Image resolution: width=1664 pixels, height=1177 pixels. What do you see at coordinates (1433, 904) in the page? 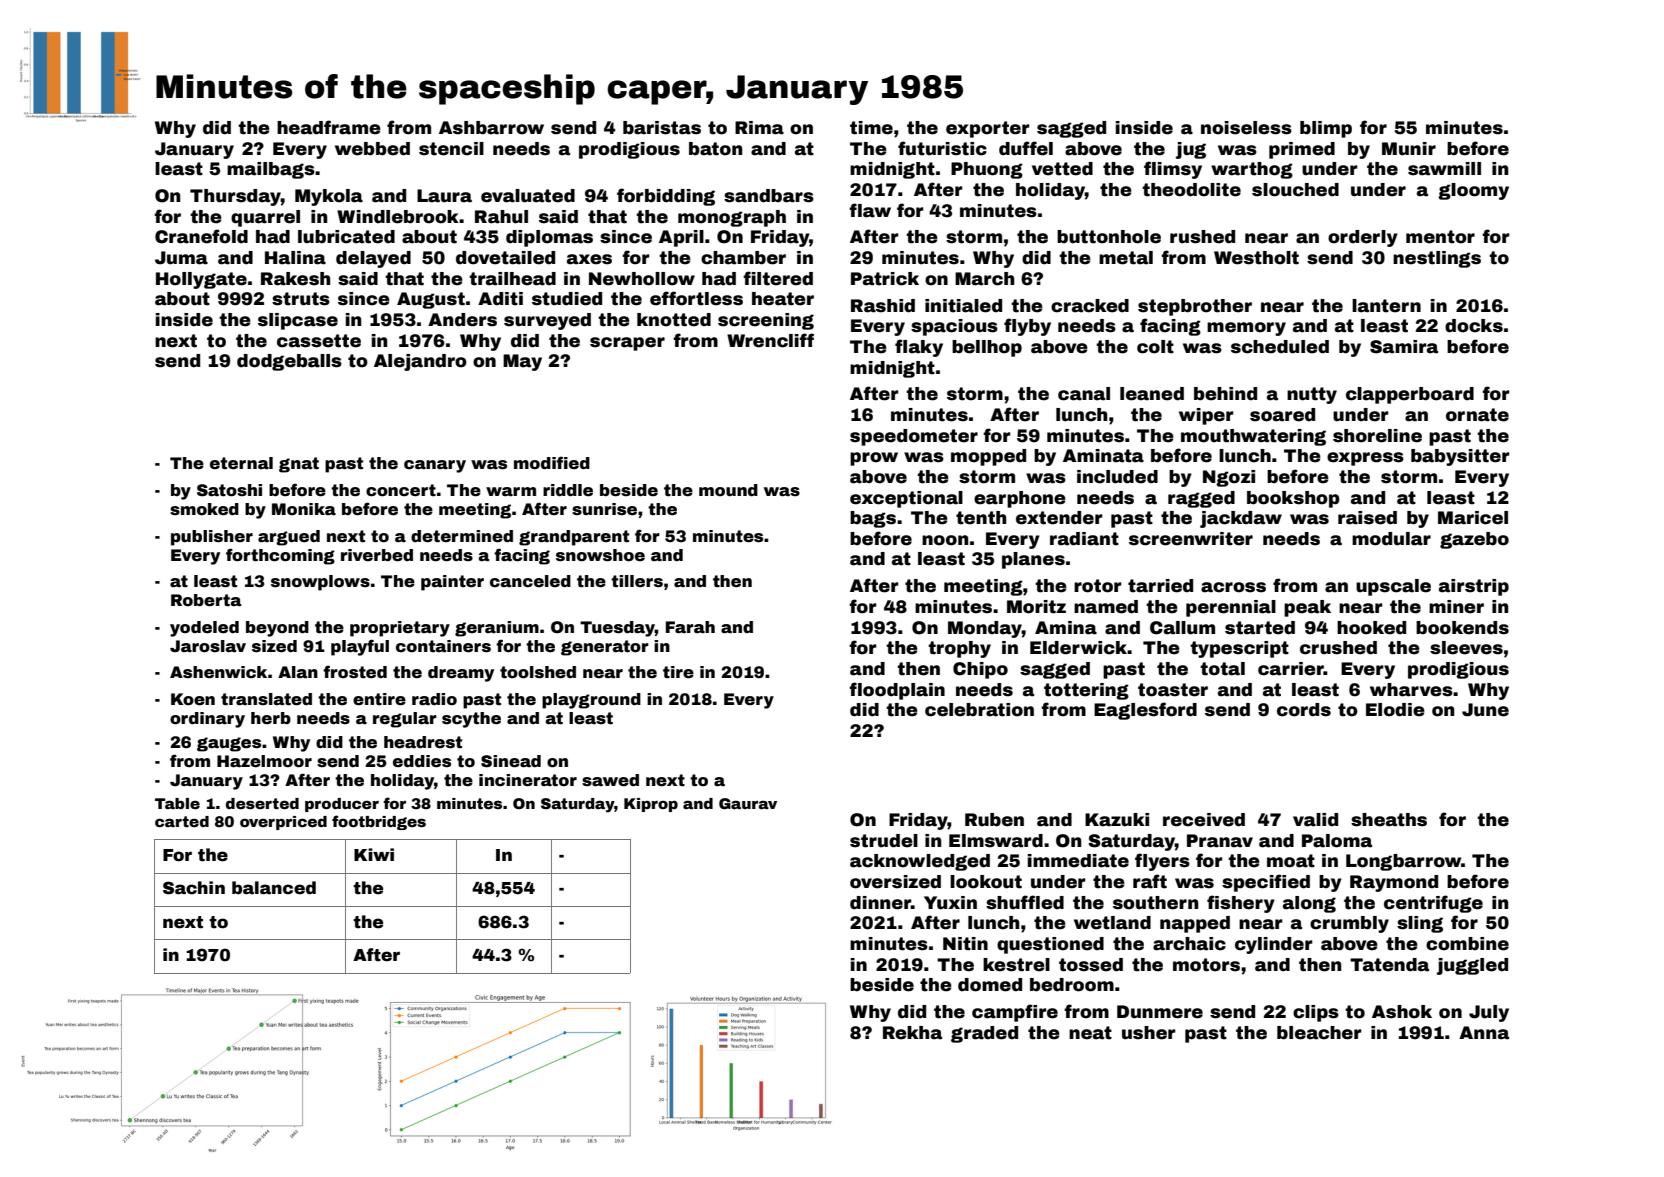
I see `centrifuge` at bounding box center [1433, 904].
